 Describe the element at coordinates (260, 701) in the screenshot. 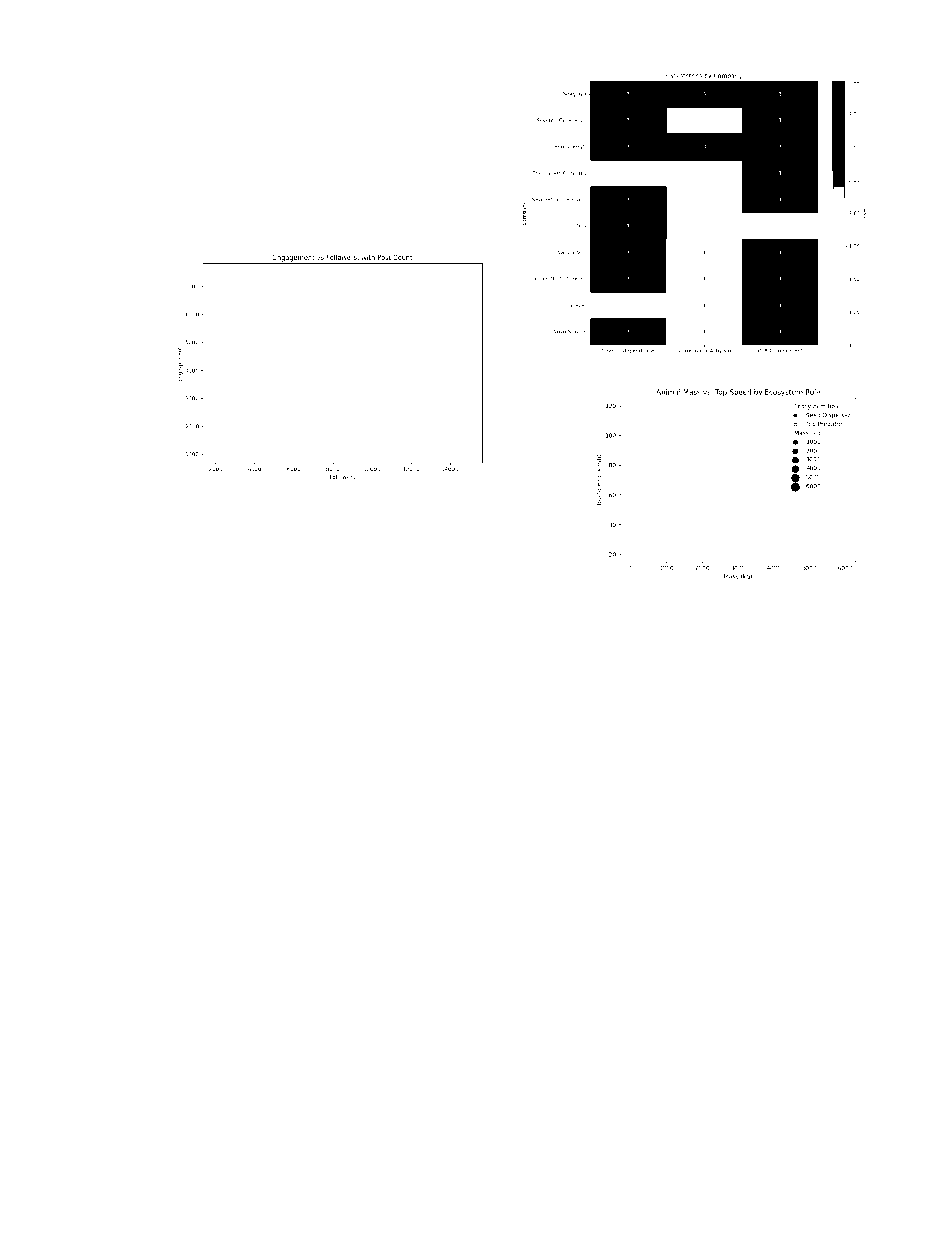

I see `Emeka` at that location.
